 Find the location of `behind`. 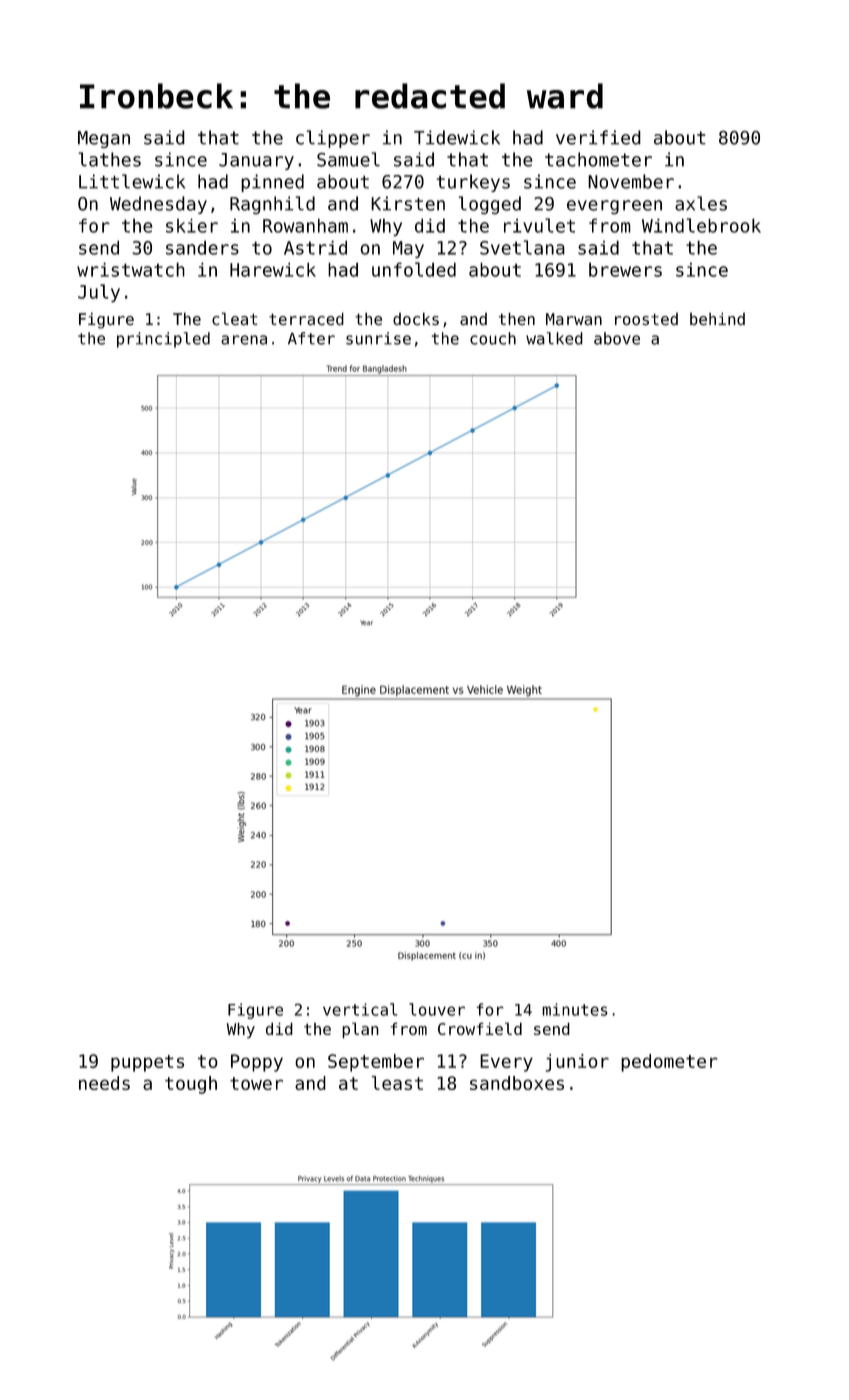

behind is located at coordinates (717, 319).
